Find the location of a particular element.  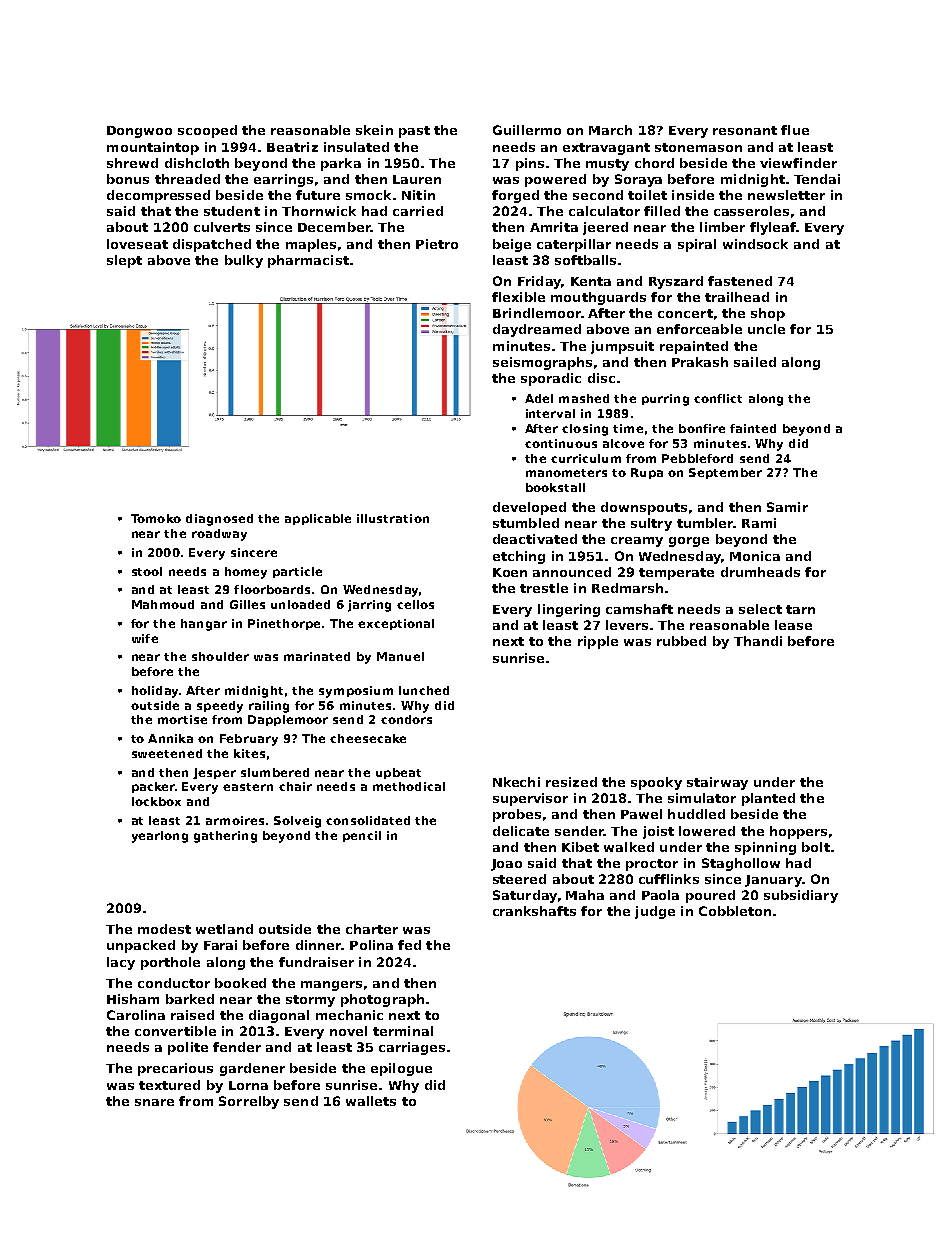

bulky is located at coordinates (244, 261).
